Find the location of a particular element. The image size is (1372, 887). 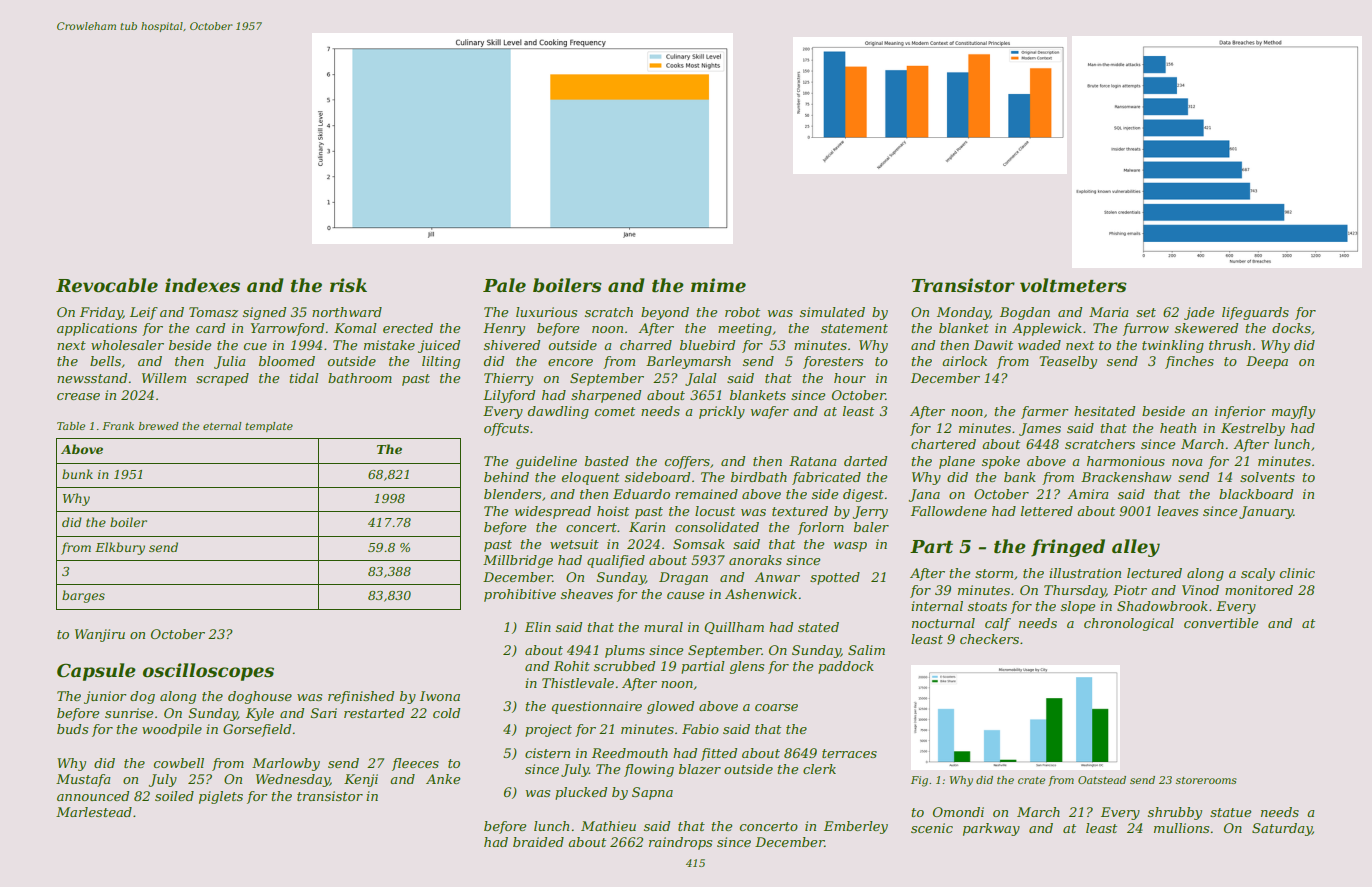

Jerry is located at coordinates (870, 512).
